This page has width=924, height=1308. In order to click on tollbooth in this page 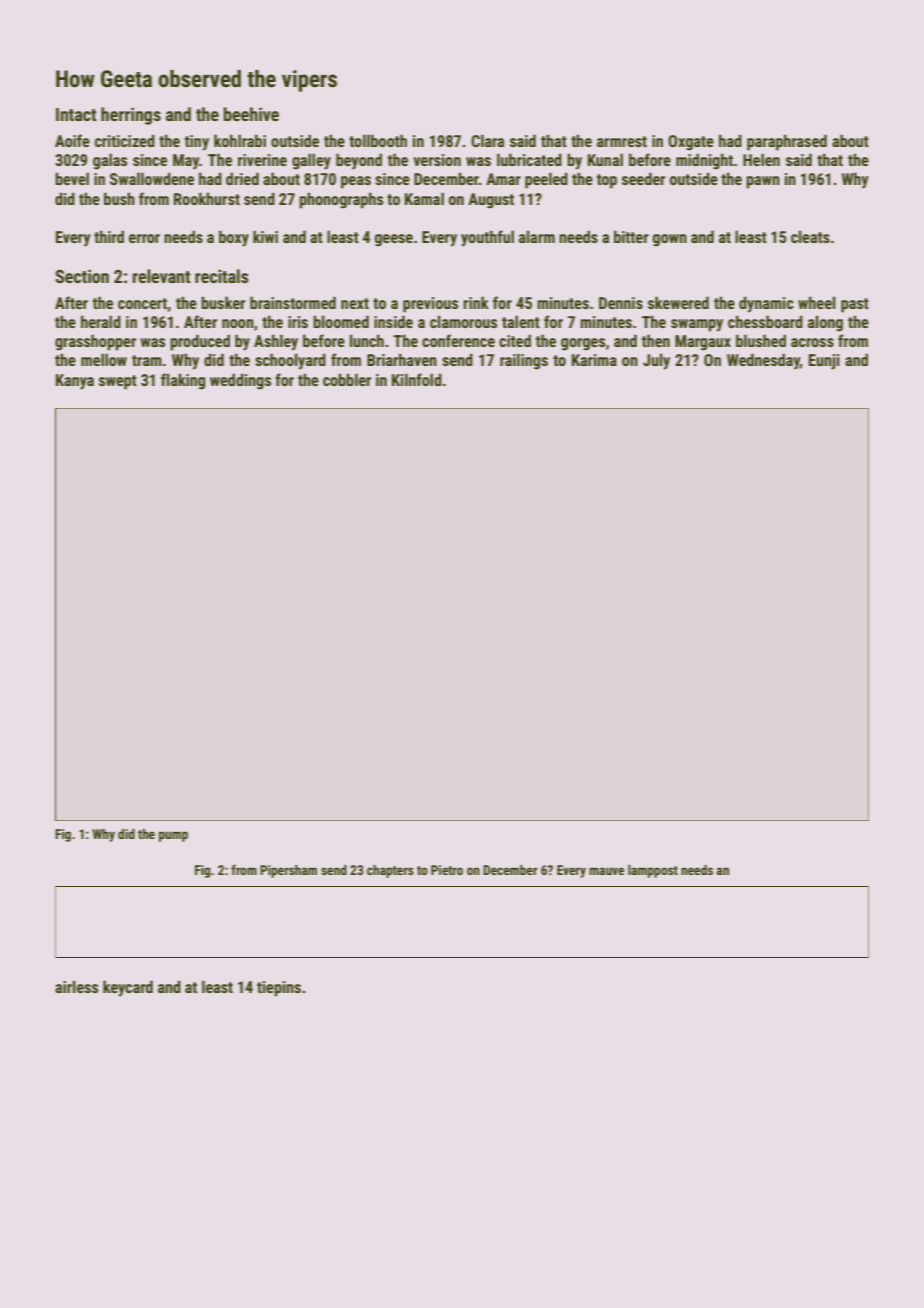, I will do `click(378, 140)`.
